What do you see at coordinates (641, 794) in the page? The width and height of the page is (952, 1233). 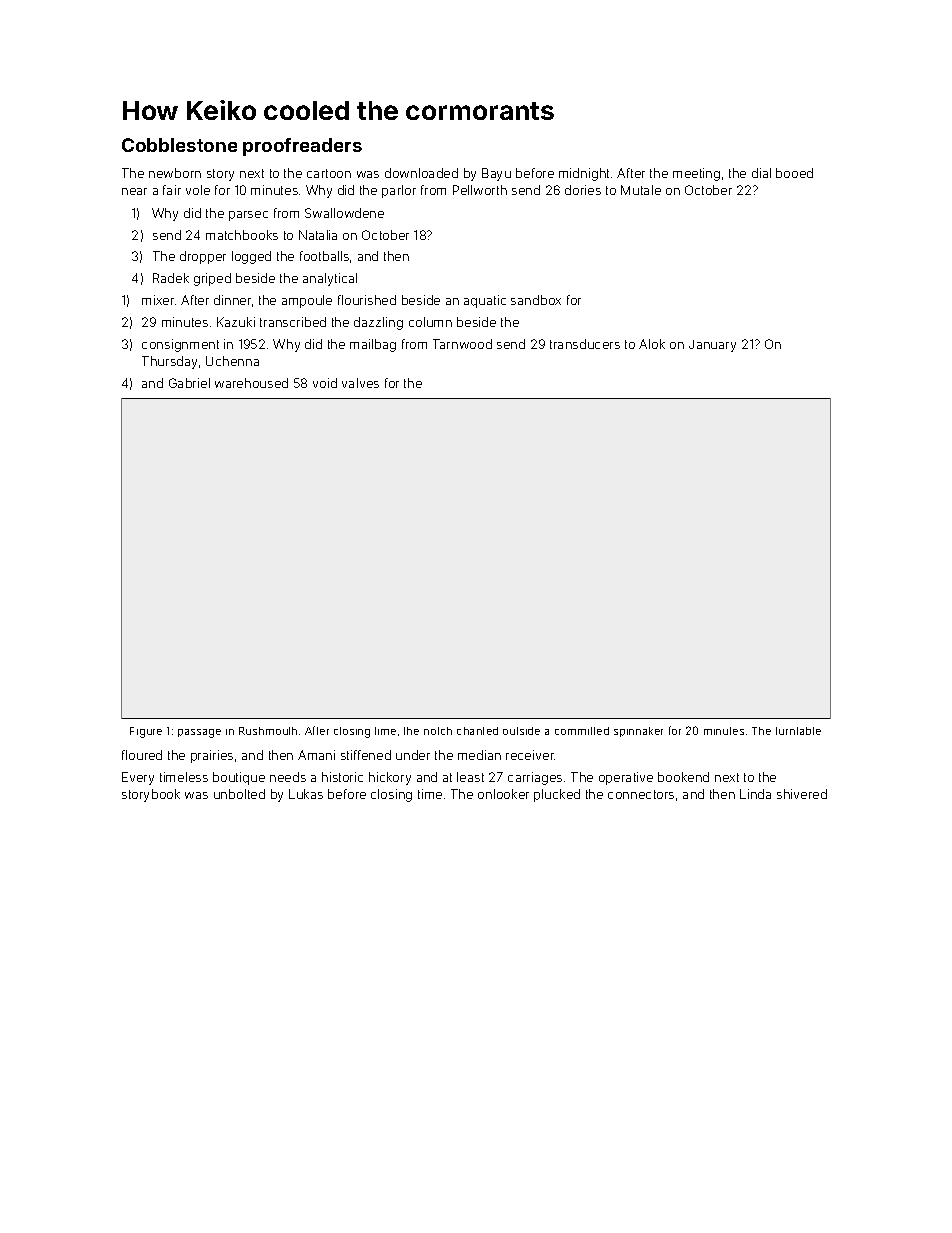 I see `connectors` at bounding box center [641, 794].
